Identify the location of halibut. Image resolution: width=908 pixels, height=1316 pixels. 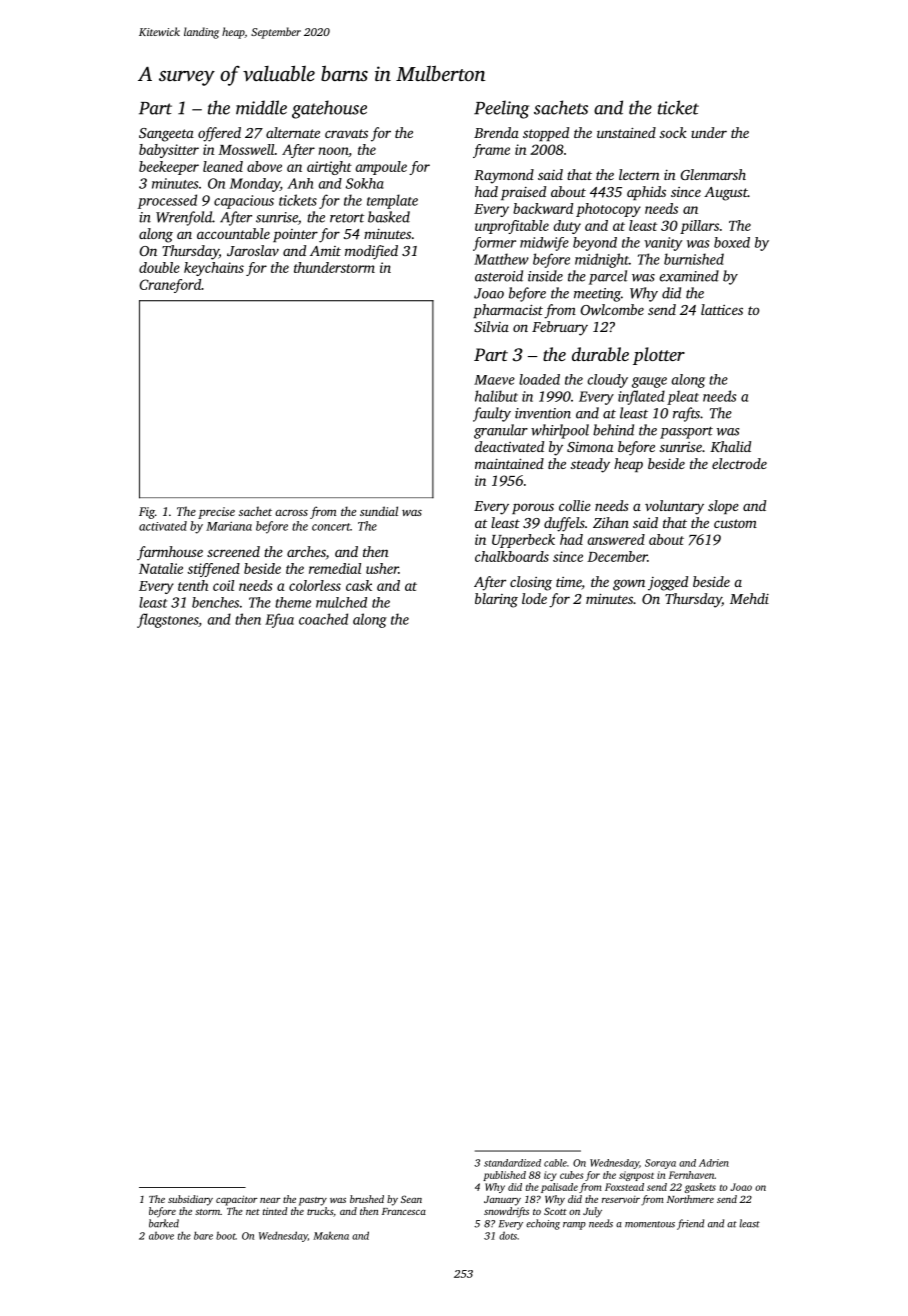
(496, 396).
